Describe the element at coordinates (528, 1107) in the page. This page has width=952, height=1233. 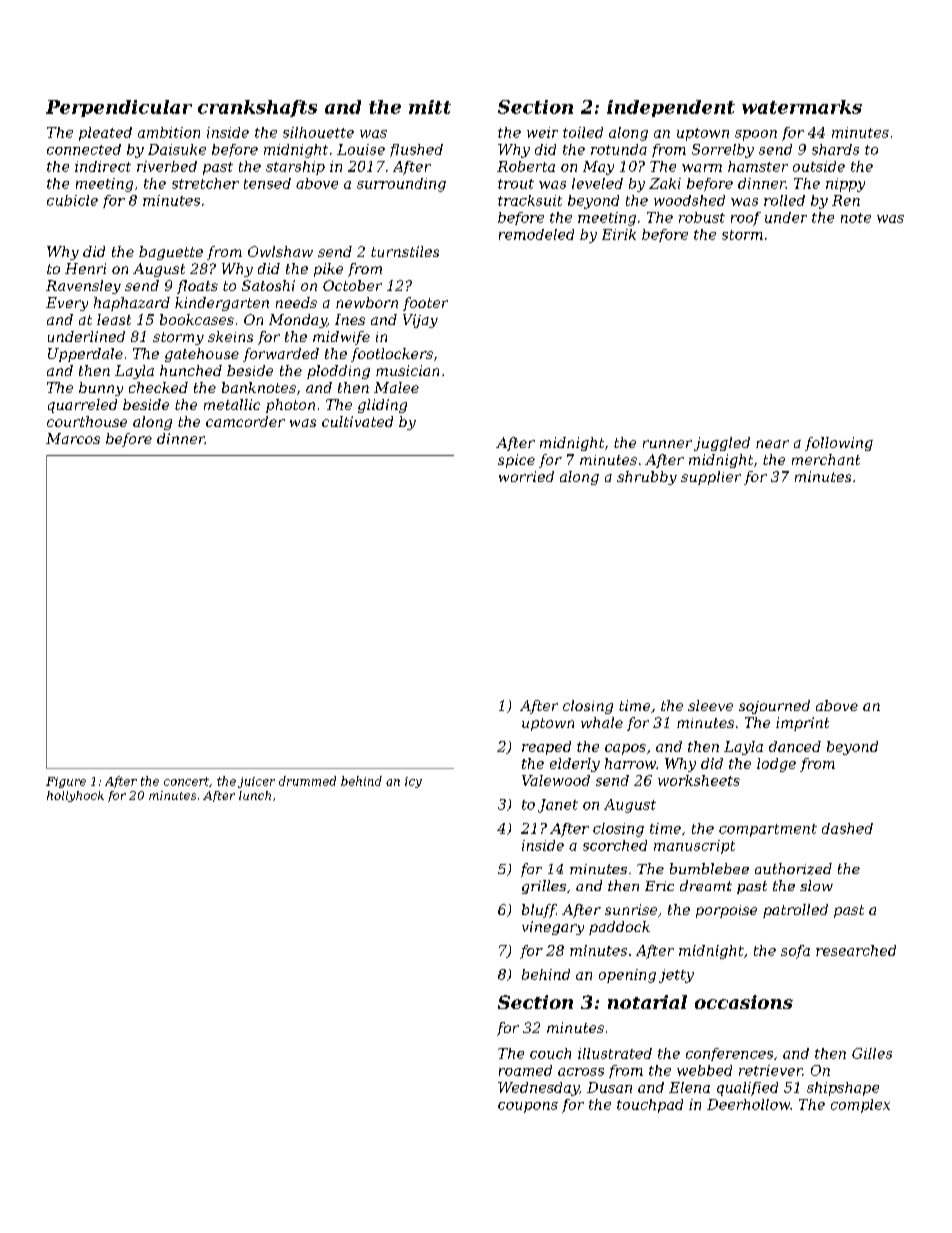
I see `coupons` at that location.
